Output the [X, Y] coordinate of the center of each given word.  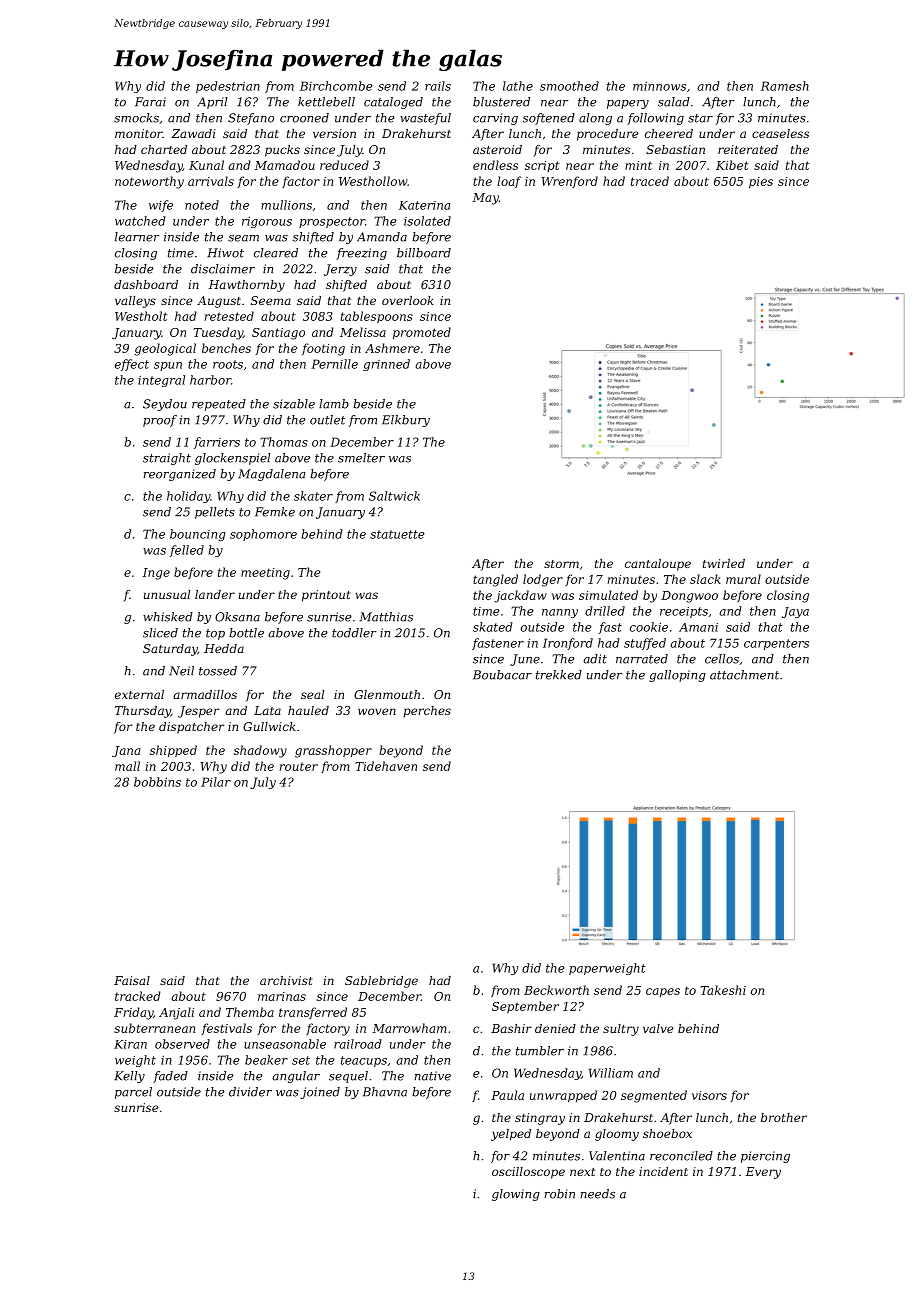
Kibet [732, 165]
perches [427, 712]
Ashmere [392, 348]
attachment [744, 675]
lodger [543, 580]
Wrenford [570, 182]
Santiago [278, 334]
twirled [724, 563]
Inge [156, 574]
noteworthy [149, 182]
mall [127, 766]
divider [250, 1092]
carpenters [776, 644]
